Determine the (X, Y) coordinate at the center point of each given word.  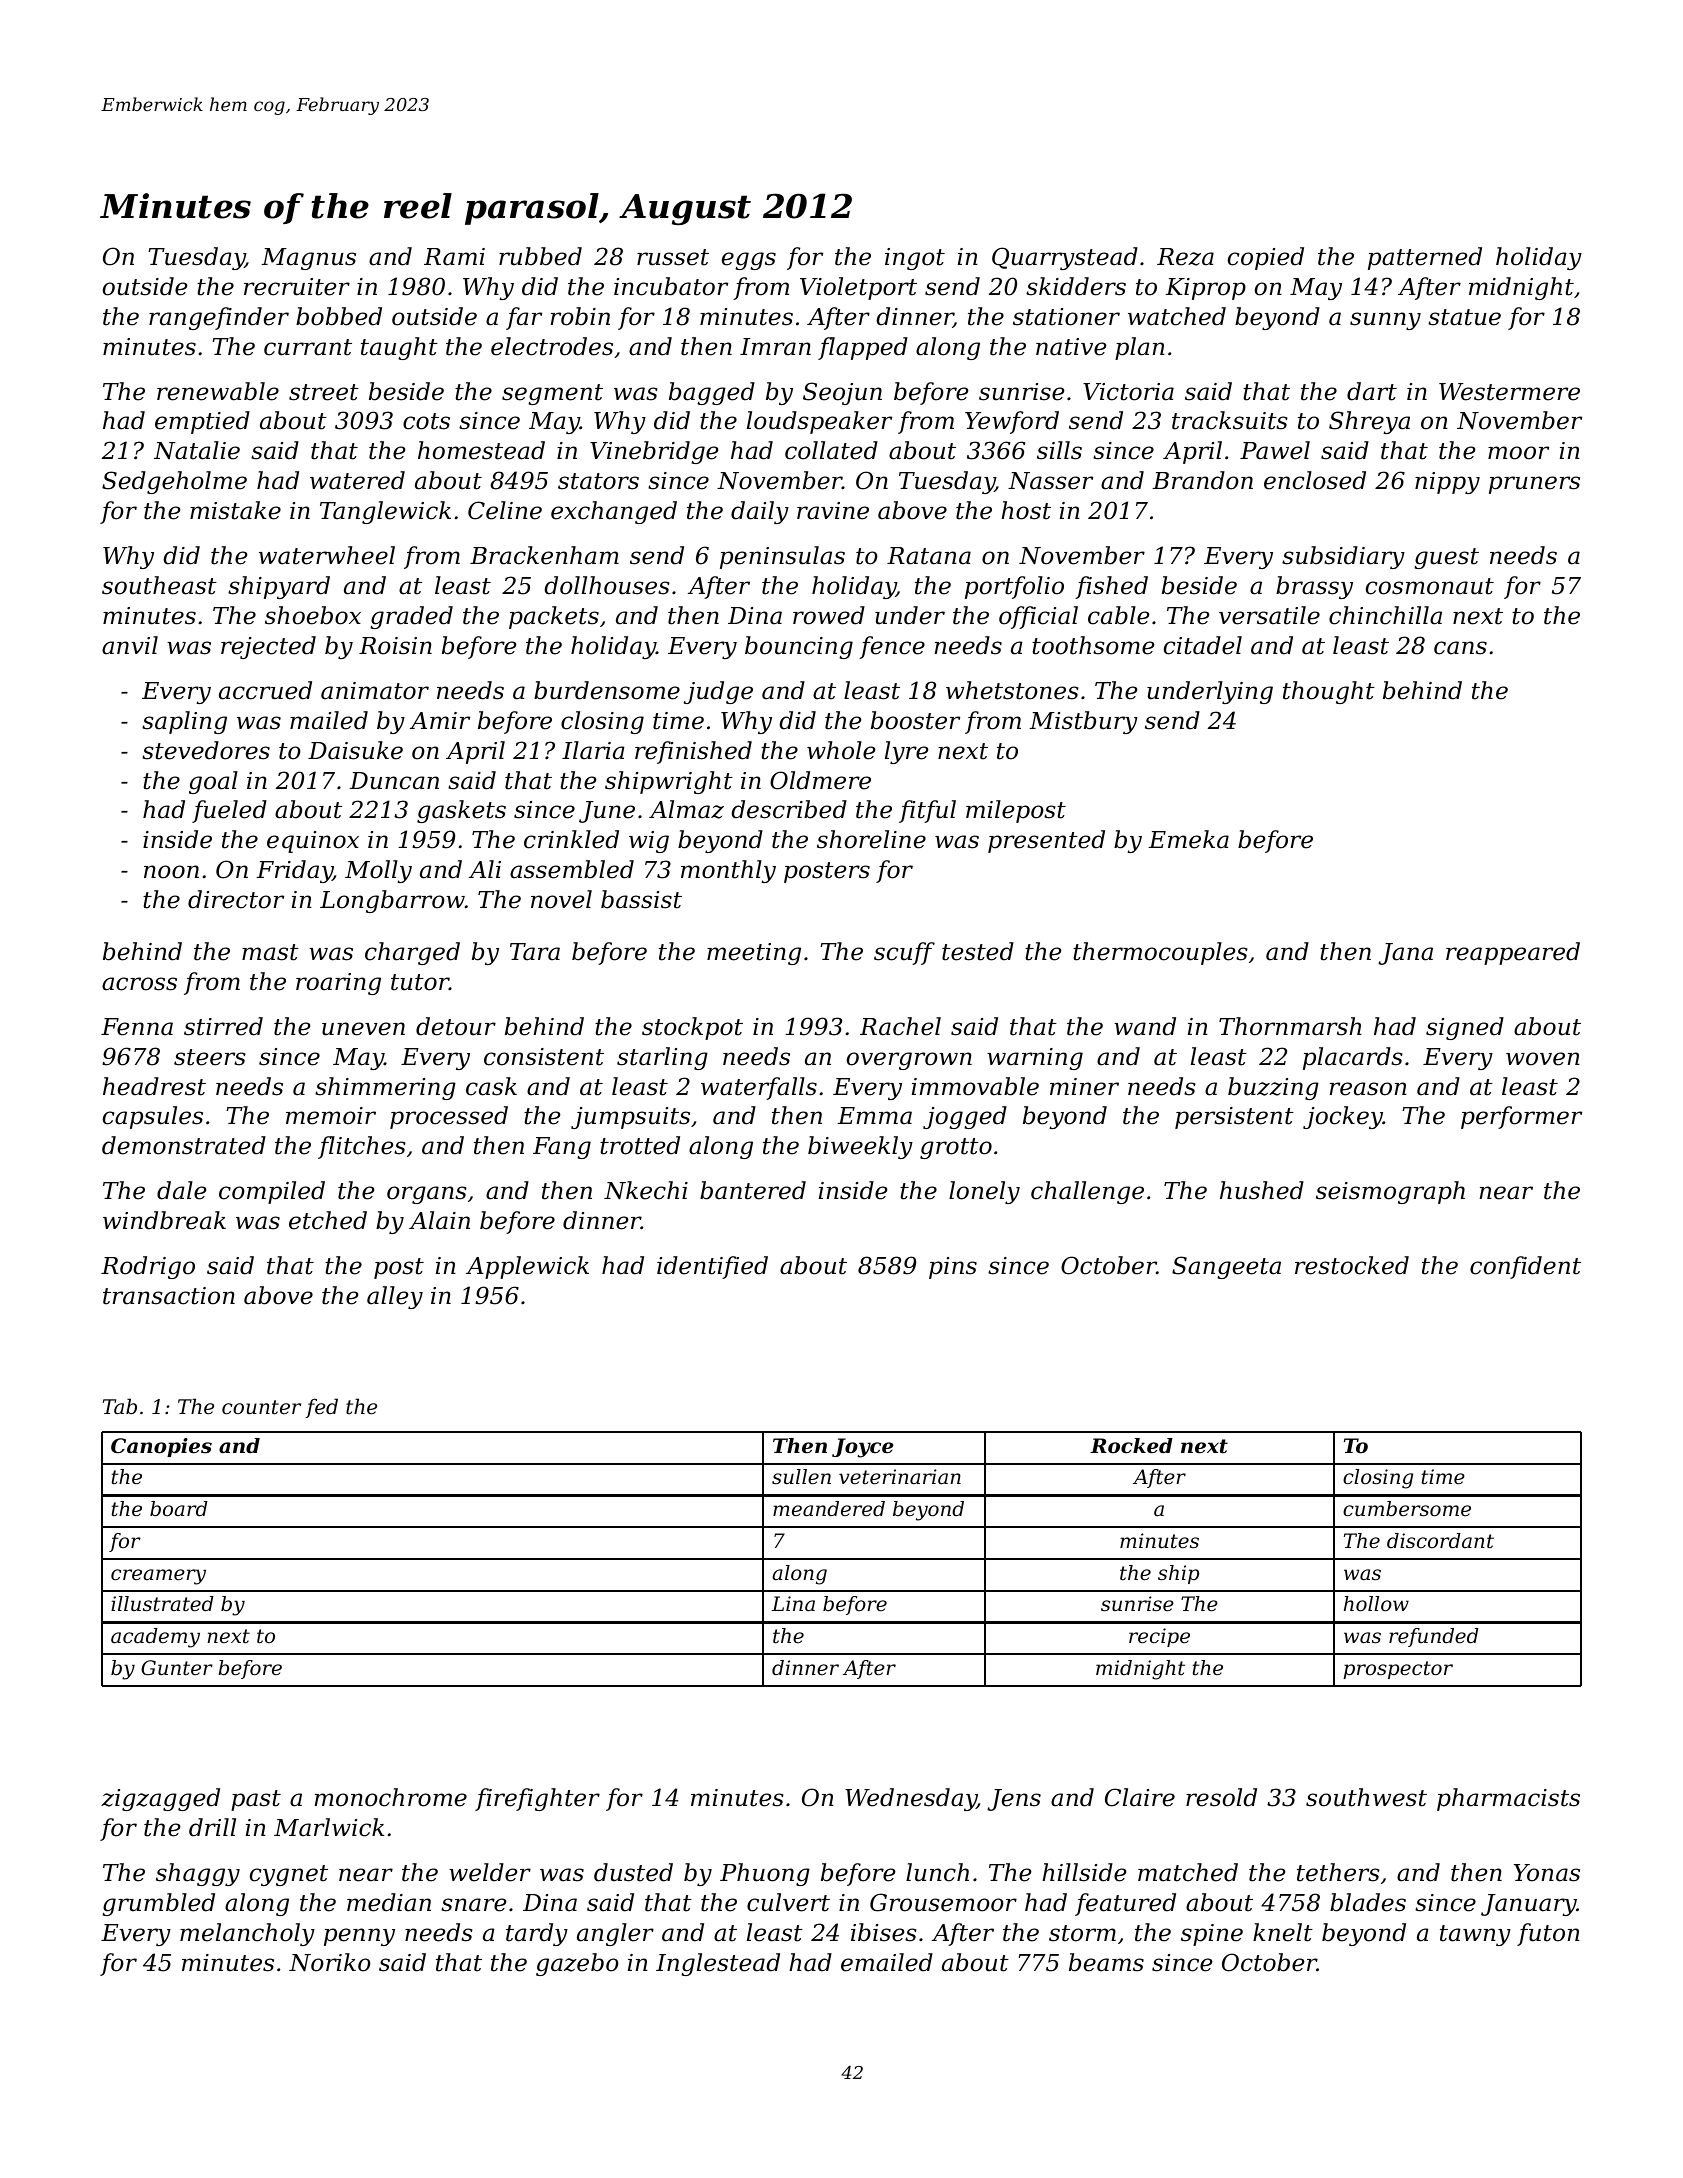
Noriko (330, 1962)
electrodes (552, 346)
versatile (1269, 615)
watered (357, 480)
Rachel (900, 1026)
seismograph (1390, 1192)
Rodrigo (148, 1267)
